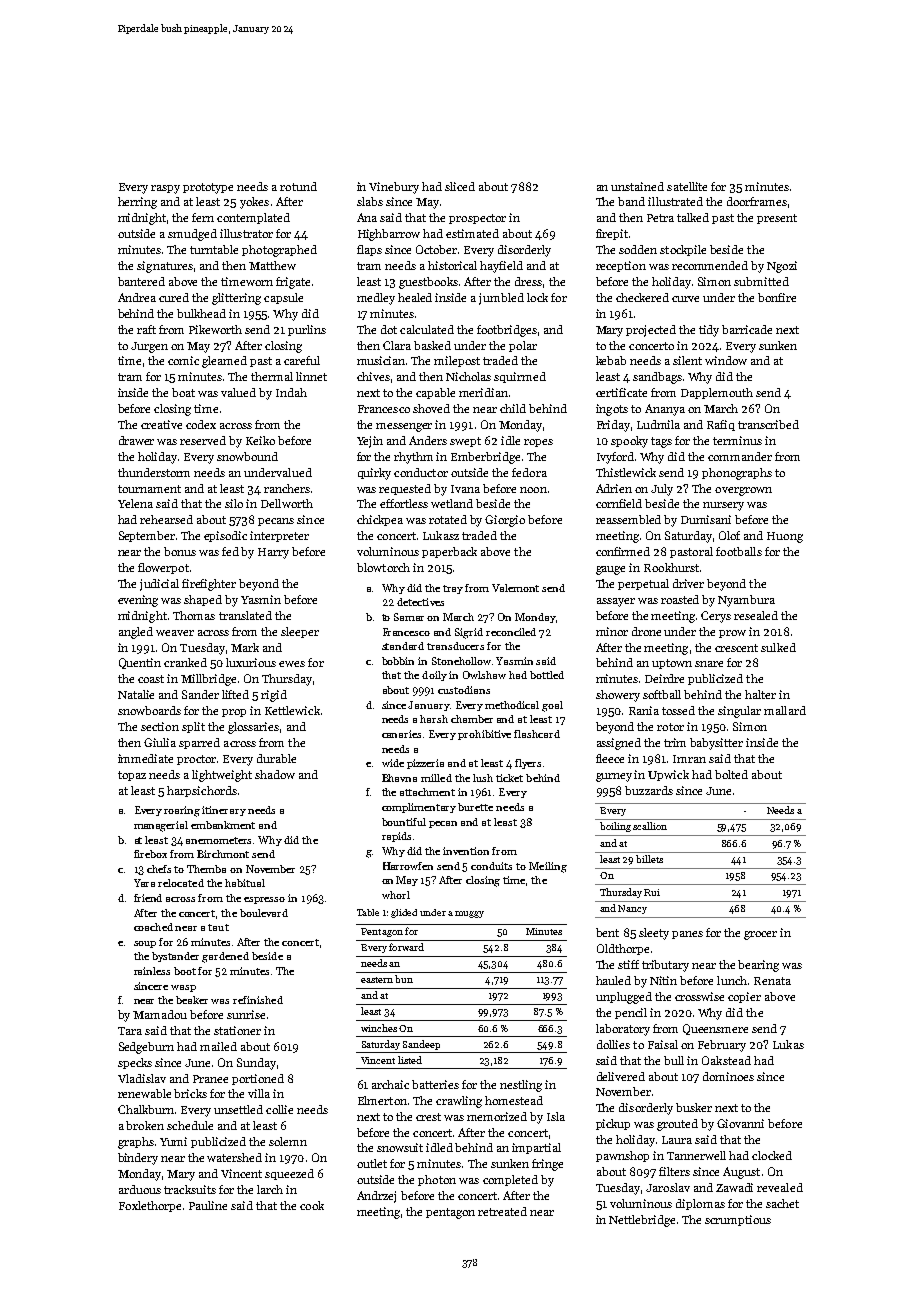  Describe the element at coordinates (465, 442) in the image. I see `swept` at that location.
